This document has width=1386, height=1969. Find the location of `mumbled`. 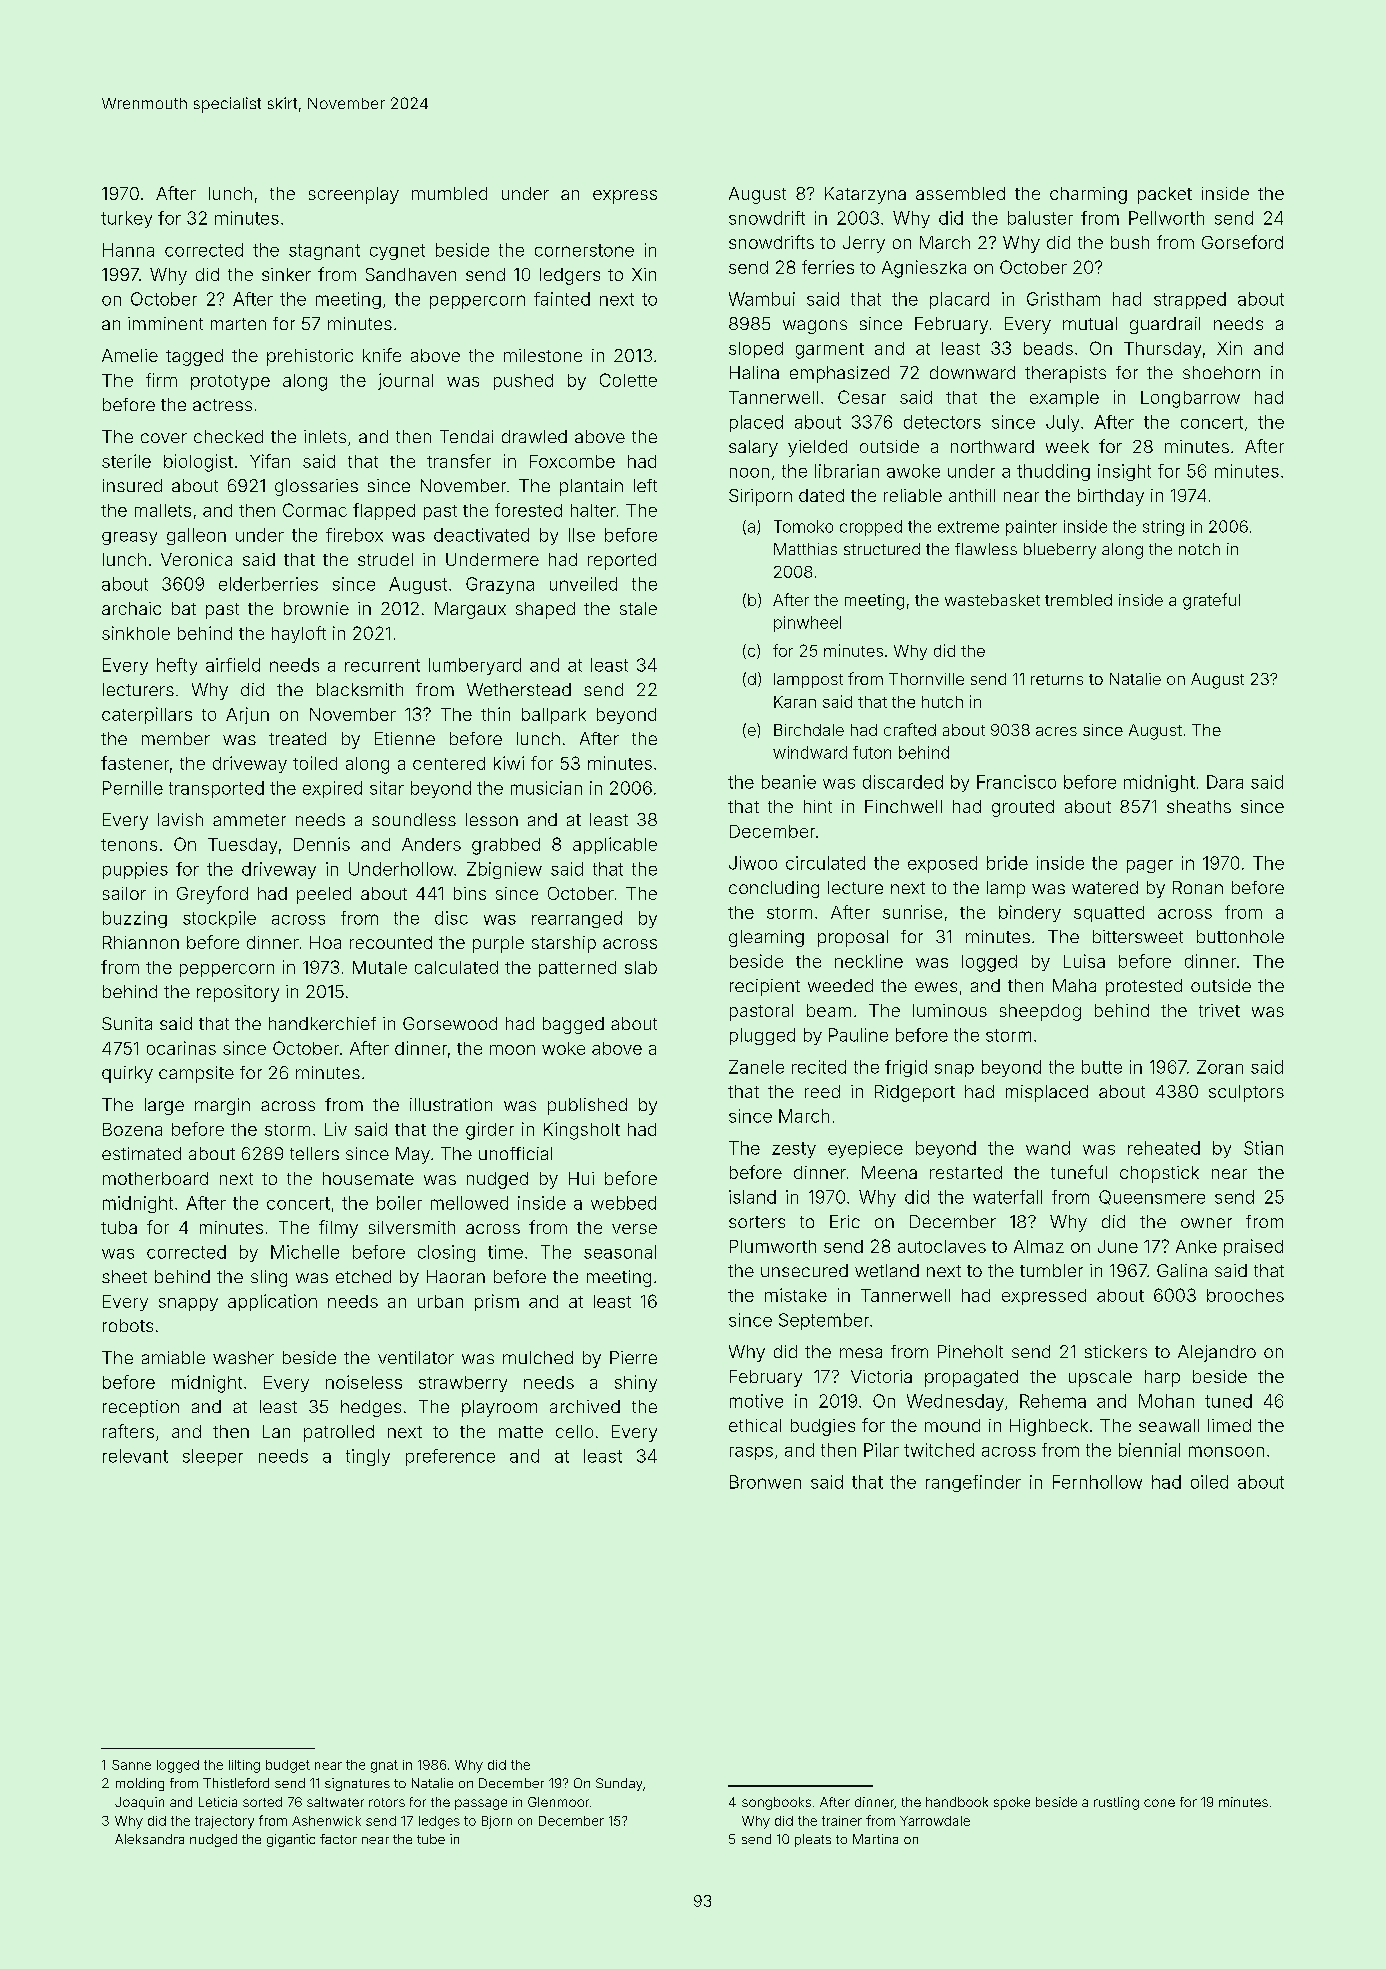

mumbled is located at coordinates (449, 193).
